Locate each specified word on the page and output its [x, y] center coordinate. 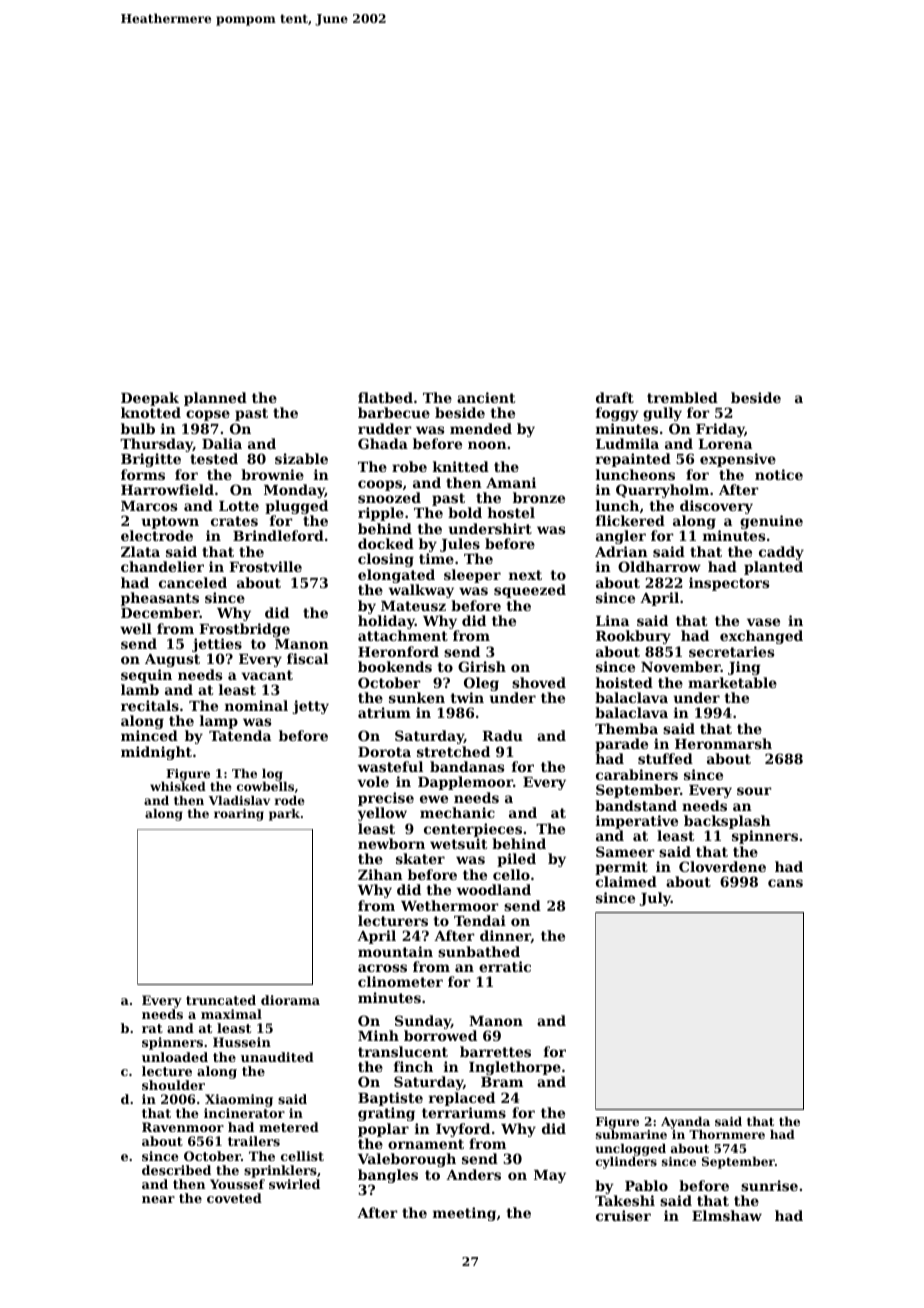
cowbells [265, 786]
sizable [301, 458]
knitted [461, 466]
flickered [630, 520]
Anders [473, 1174]
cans [785, 883]
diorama [290, 1000]
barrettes [495, 1051]
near [158, 1199]
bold [465, 512]
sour [754, 791]
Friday [720, 430]
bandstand [636, 805]
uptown [170, 522]
